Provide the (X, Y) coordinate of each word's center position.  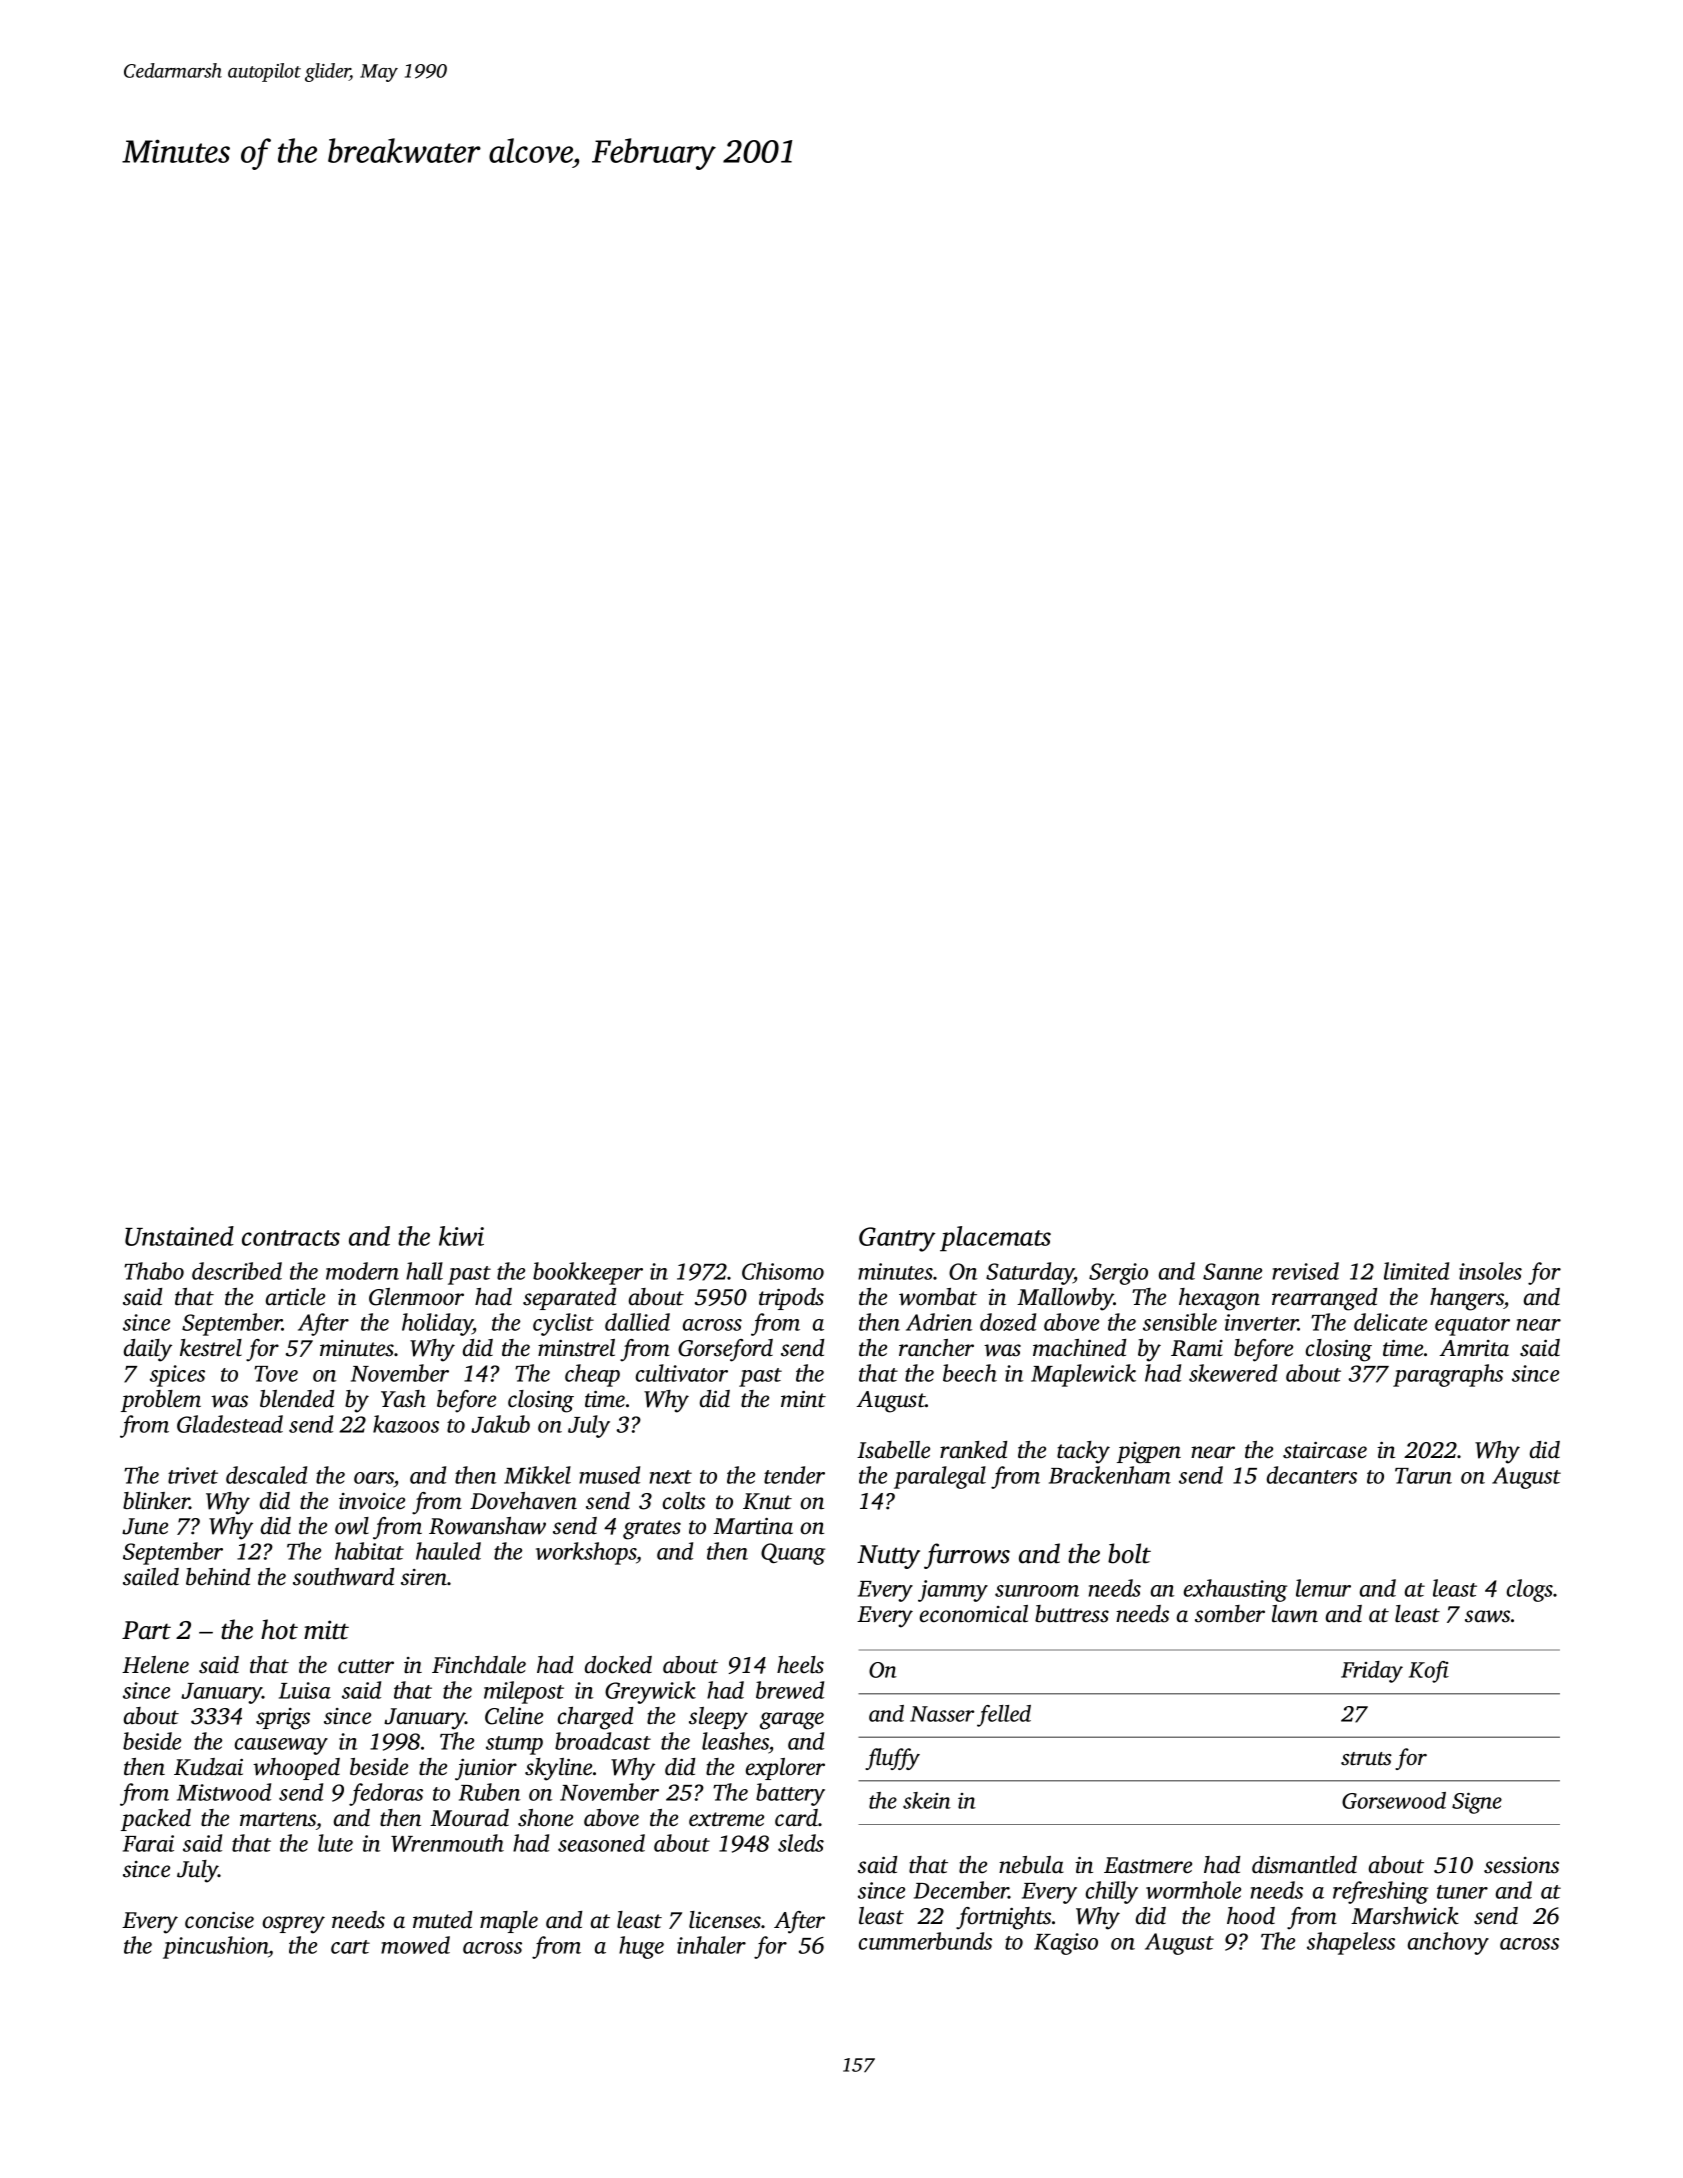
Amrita (1474, 1348)
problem (161, 1401)
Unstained (179, 1236)
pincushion (216, 1947)
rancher (936, 1348)
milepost (524, 1692)
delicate (1390, 1322)
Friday (1372, 1672)
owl (352, 1526)
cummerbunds (925, 1941)
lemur (1323, 1588)
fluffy (892, 1759)
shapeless (1351, 1943)
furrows (967, 1556)
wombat (938, 1297)
